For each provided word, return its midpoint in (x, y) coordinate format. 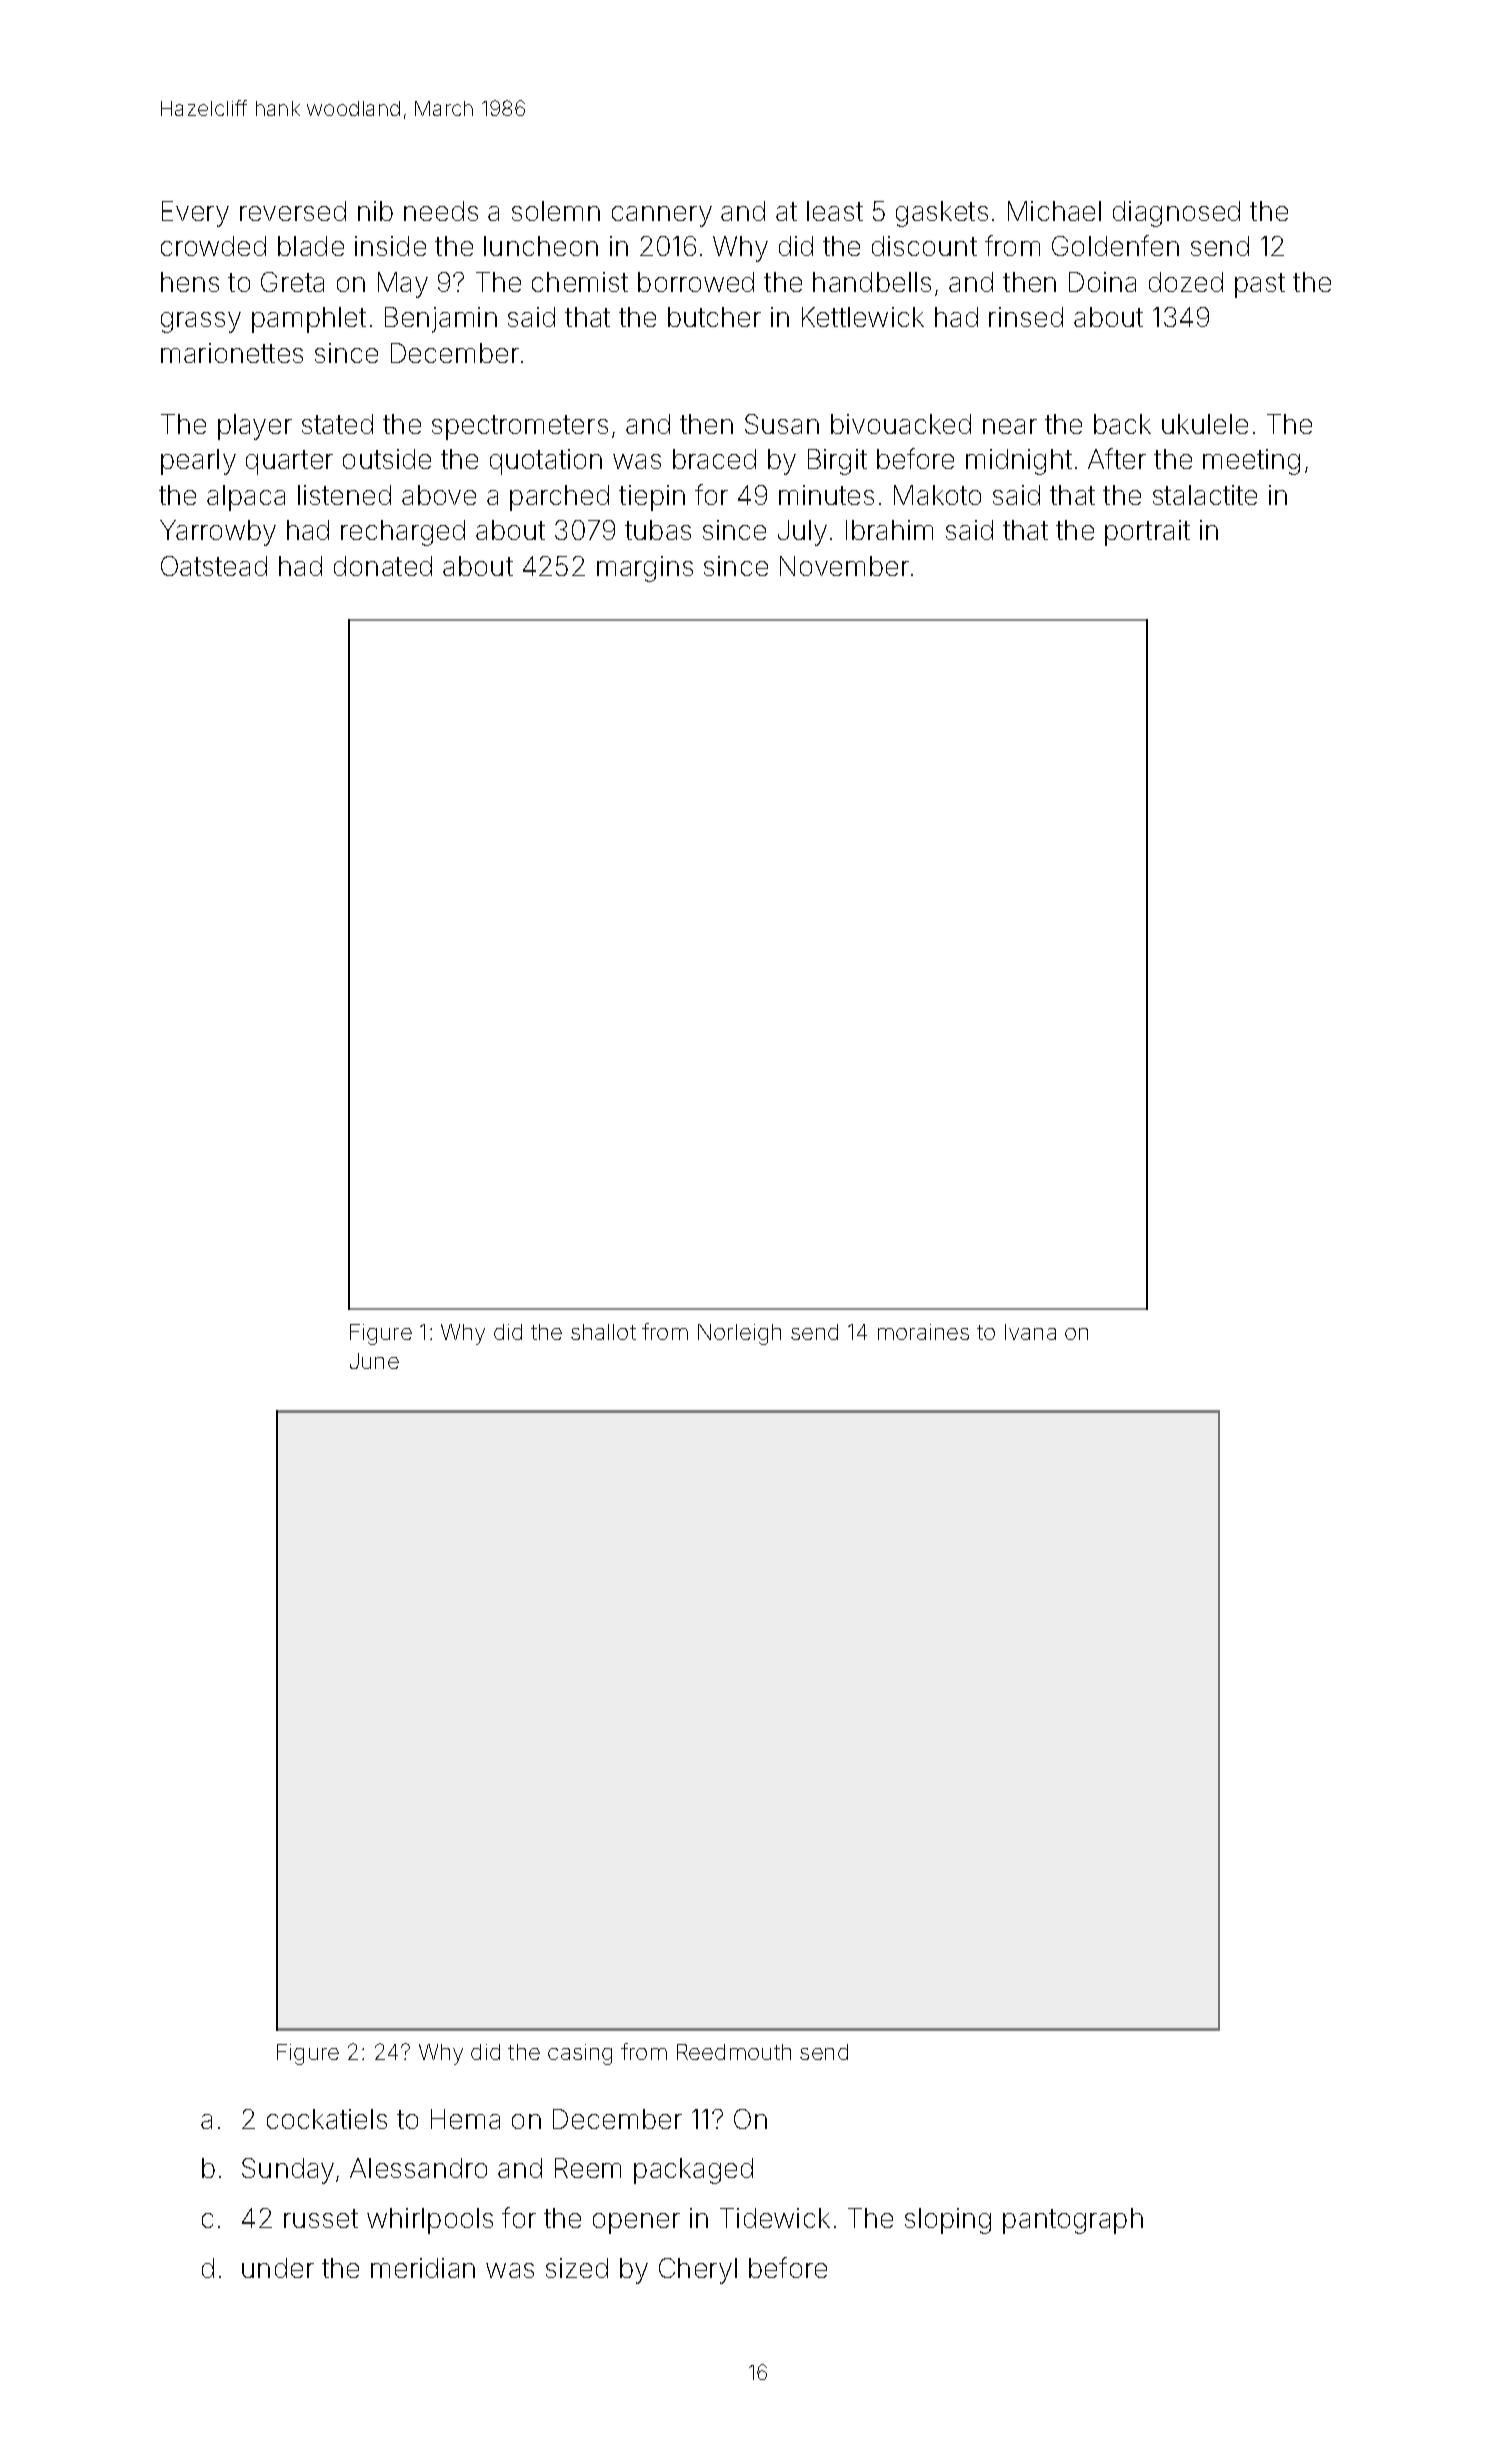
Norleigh (739, 1334)
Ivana (1030, 1332)
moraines (923, 1332)
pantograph (1073, 2221)
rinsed (1026, 317)
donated (383, 566)
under (278, 2268)
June (374, 1361)
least (835, 211)
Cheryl (698, 2271)
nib (375, 211)
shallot (603, 1332)
